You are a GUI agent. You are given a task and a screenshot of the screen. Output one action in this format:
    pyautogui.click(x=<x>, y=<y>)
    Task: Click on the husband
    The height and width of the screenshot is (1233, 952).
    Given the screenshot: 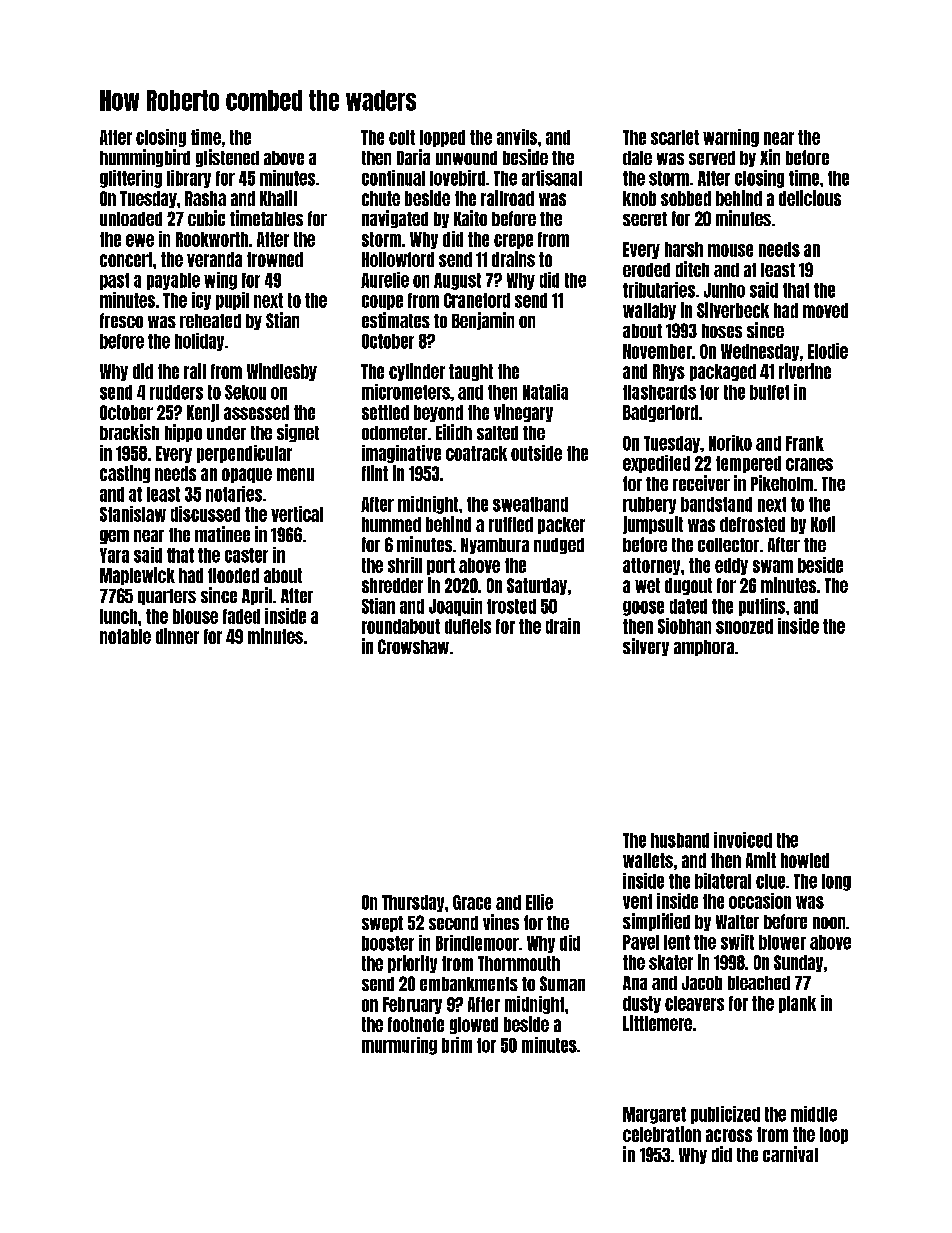 What is the action you would take?
    pyautogui.click(x=680, y=840)
